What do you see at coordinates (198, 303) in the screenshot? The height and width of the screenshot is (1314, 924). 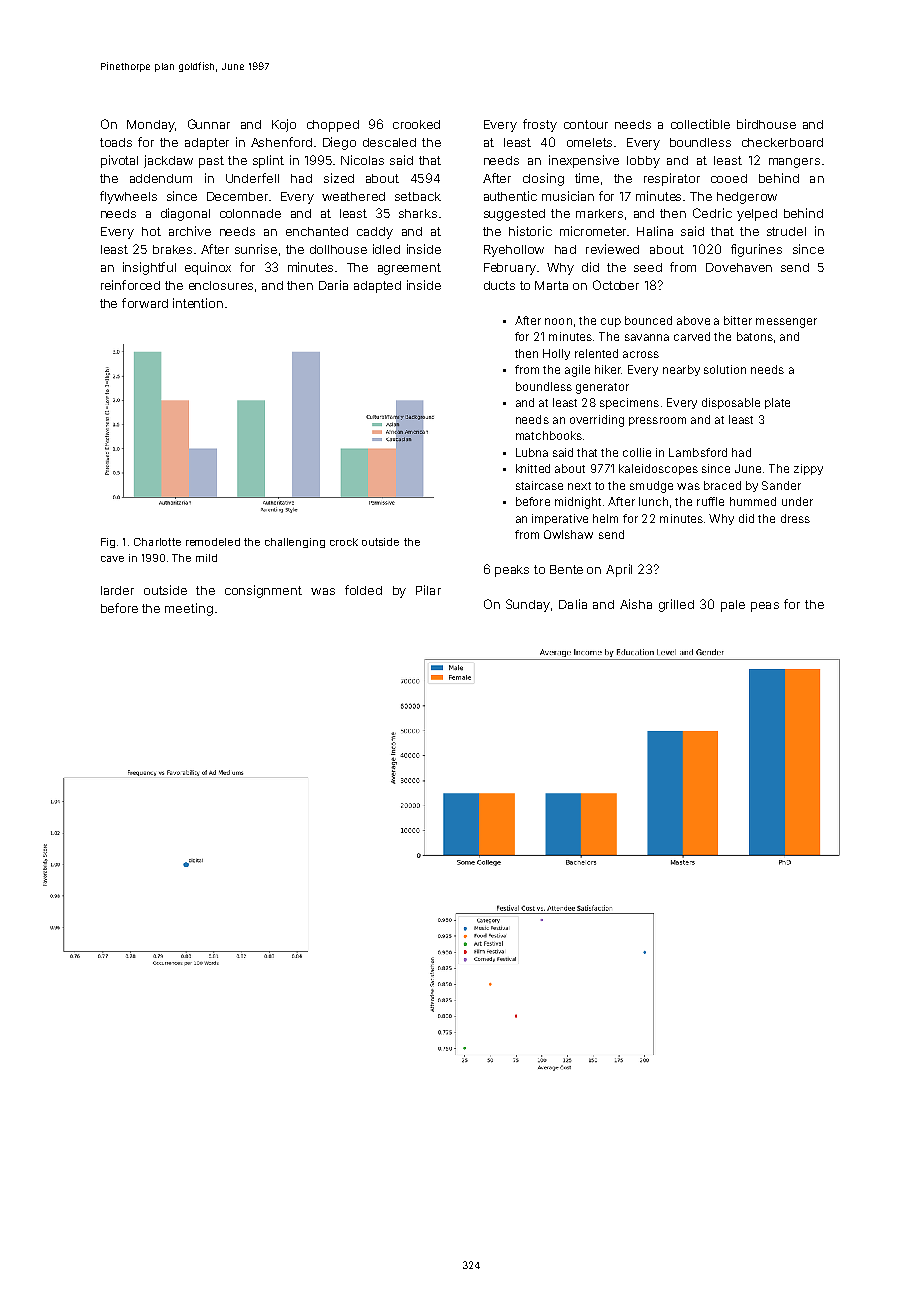 I see `intention` at bounding box center [198, 303].
